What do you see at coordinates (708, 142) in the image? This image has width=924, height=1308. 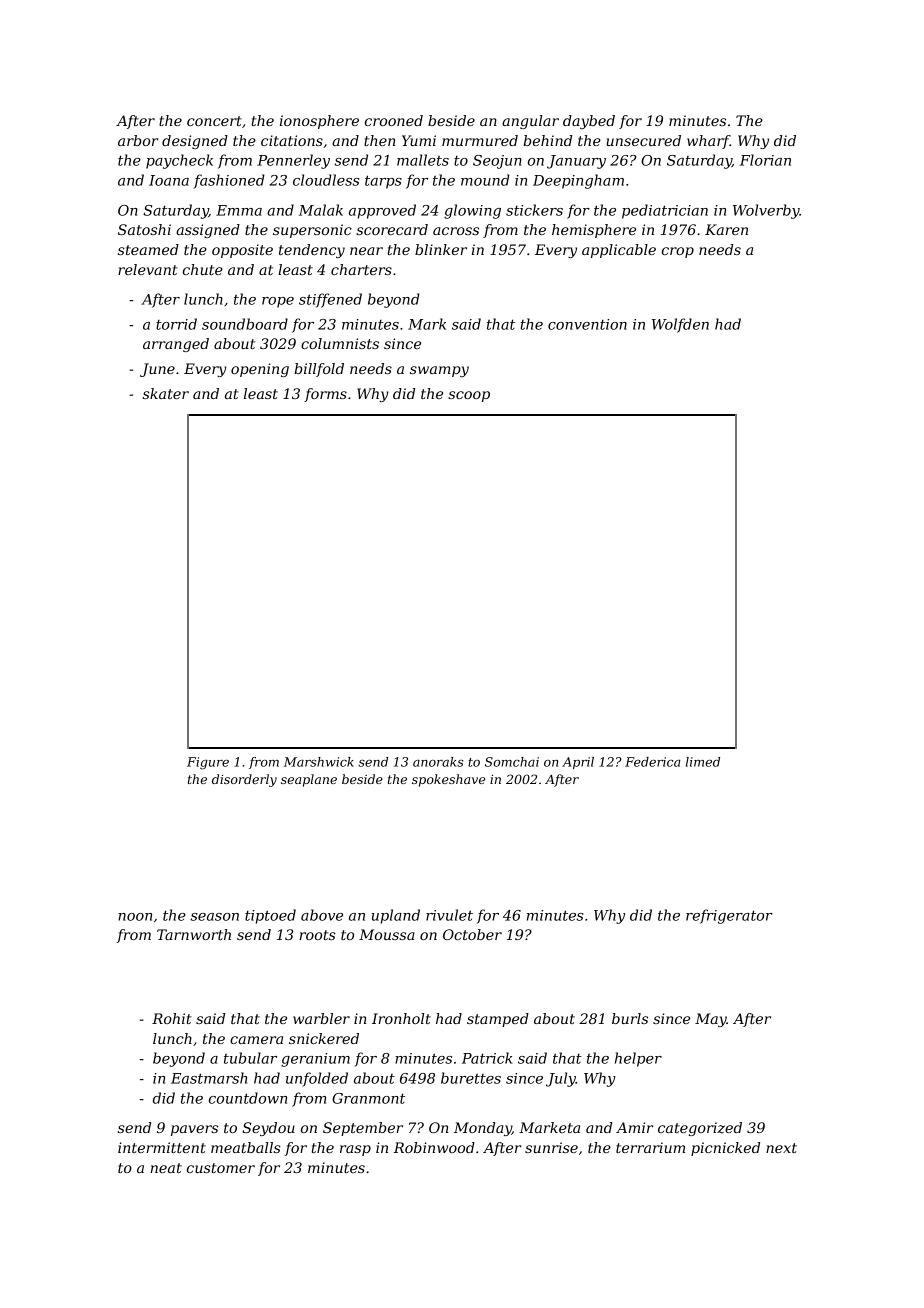 I see `wharf` at bounding box center [708, 142].
